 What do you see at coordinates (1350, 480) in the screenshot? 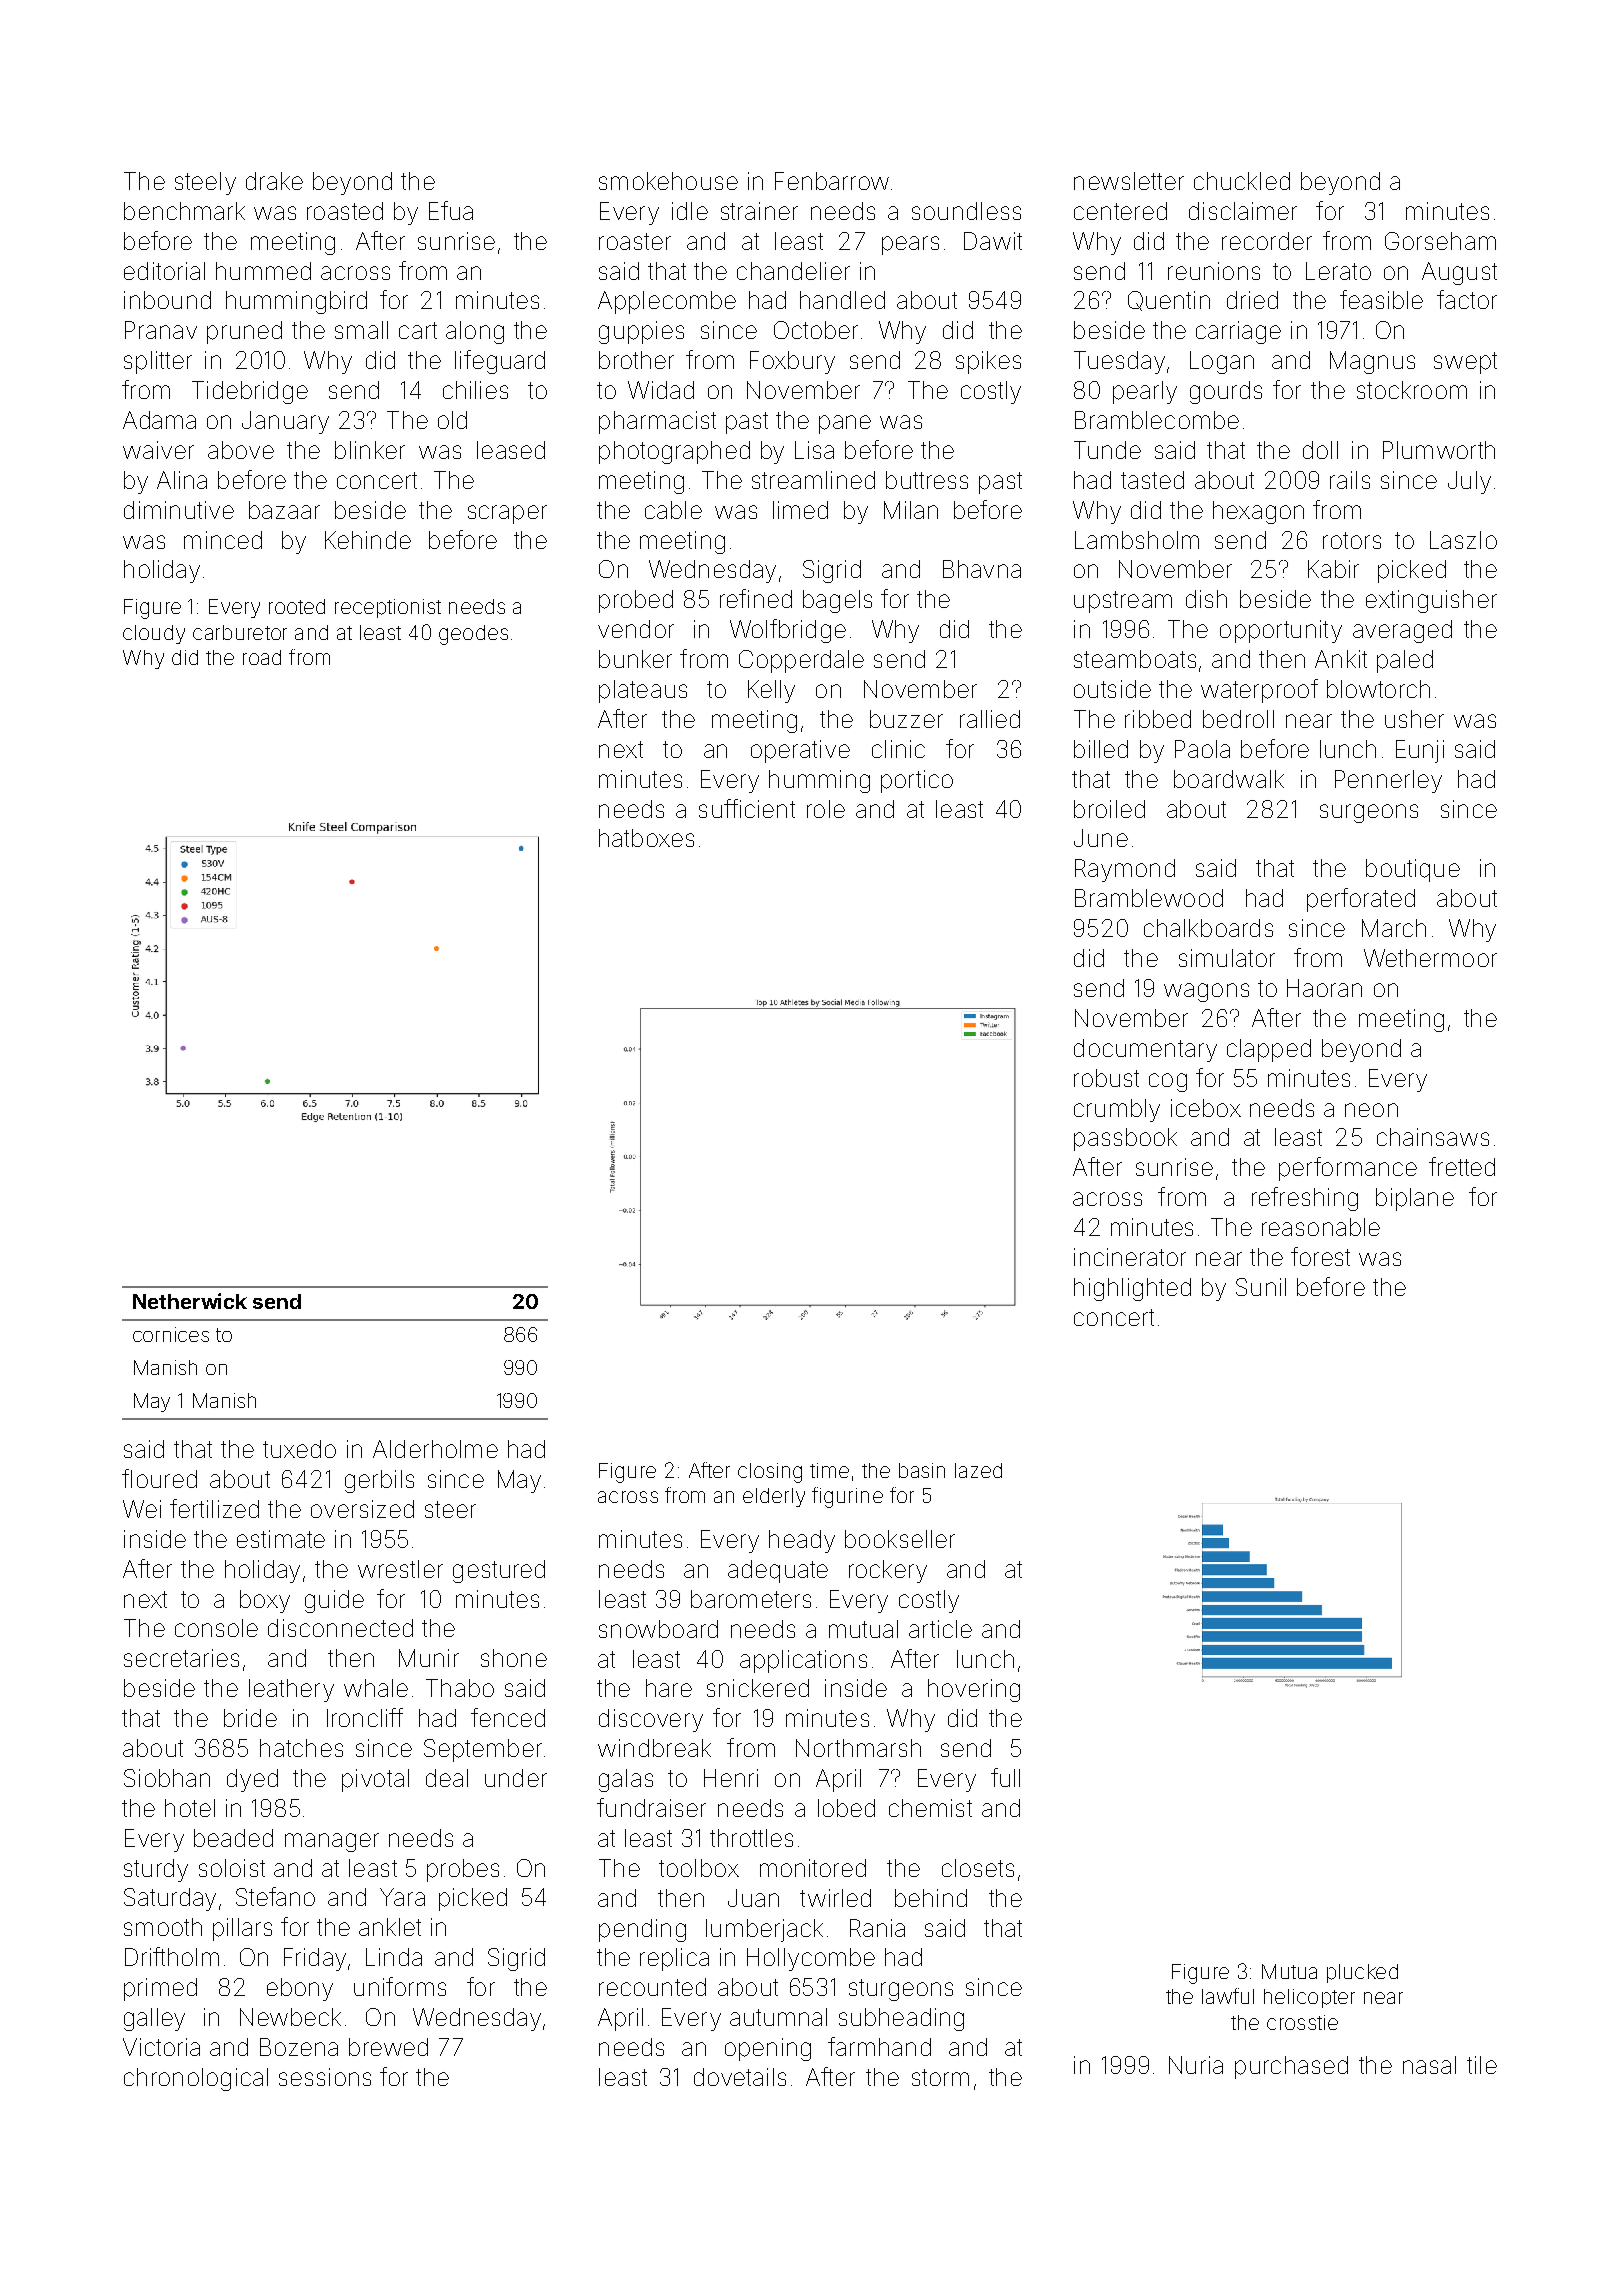
I see `rails` at bounding box center [1350, 480].
